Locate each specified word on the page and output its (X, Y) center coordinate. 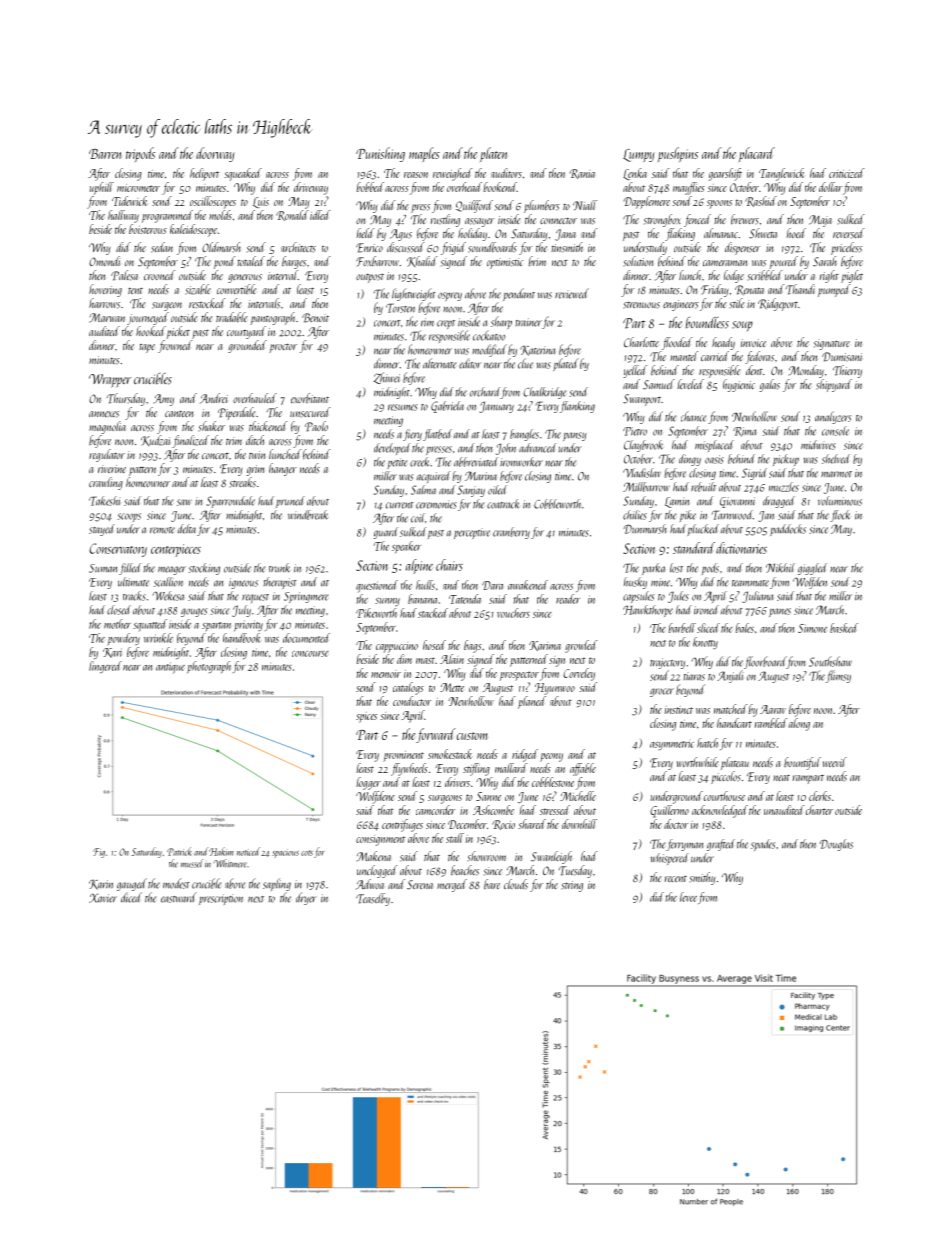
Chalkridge (545, 393)
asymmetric (672, 745)
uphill (102, 188)
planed (532, 702)
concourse (310, 654)
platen (493, 154)
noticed (248, 851)
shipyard (834, 385)
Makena (374, 856)
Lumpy (639, 155)
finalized (190, 441)
